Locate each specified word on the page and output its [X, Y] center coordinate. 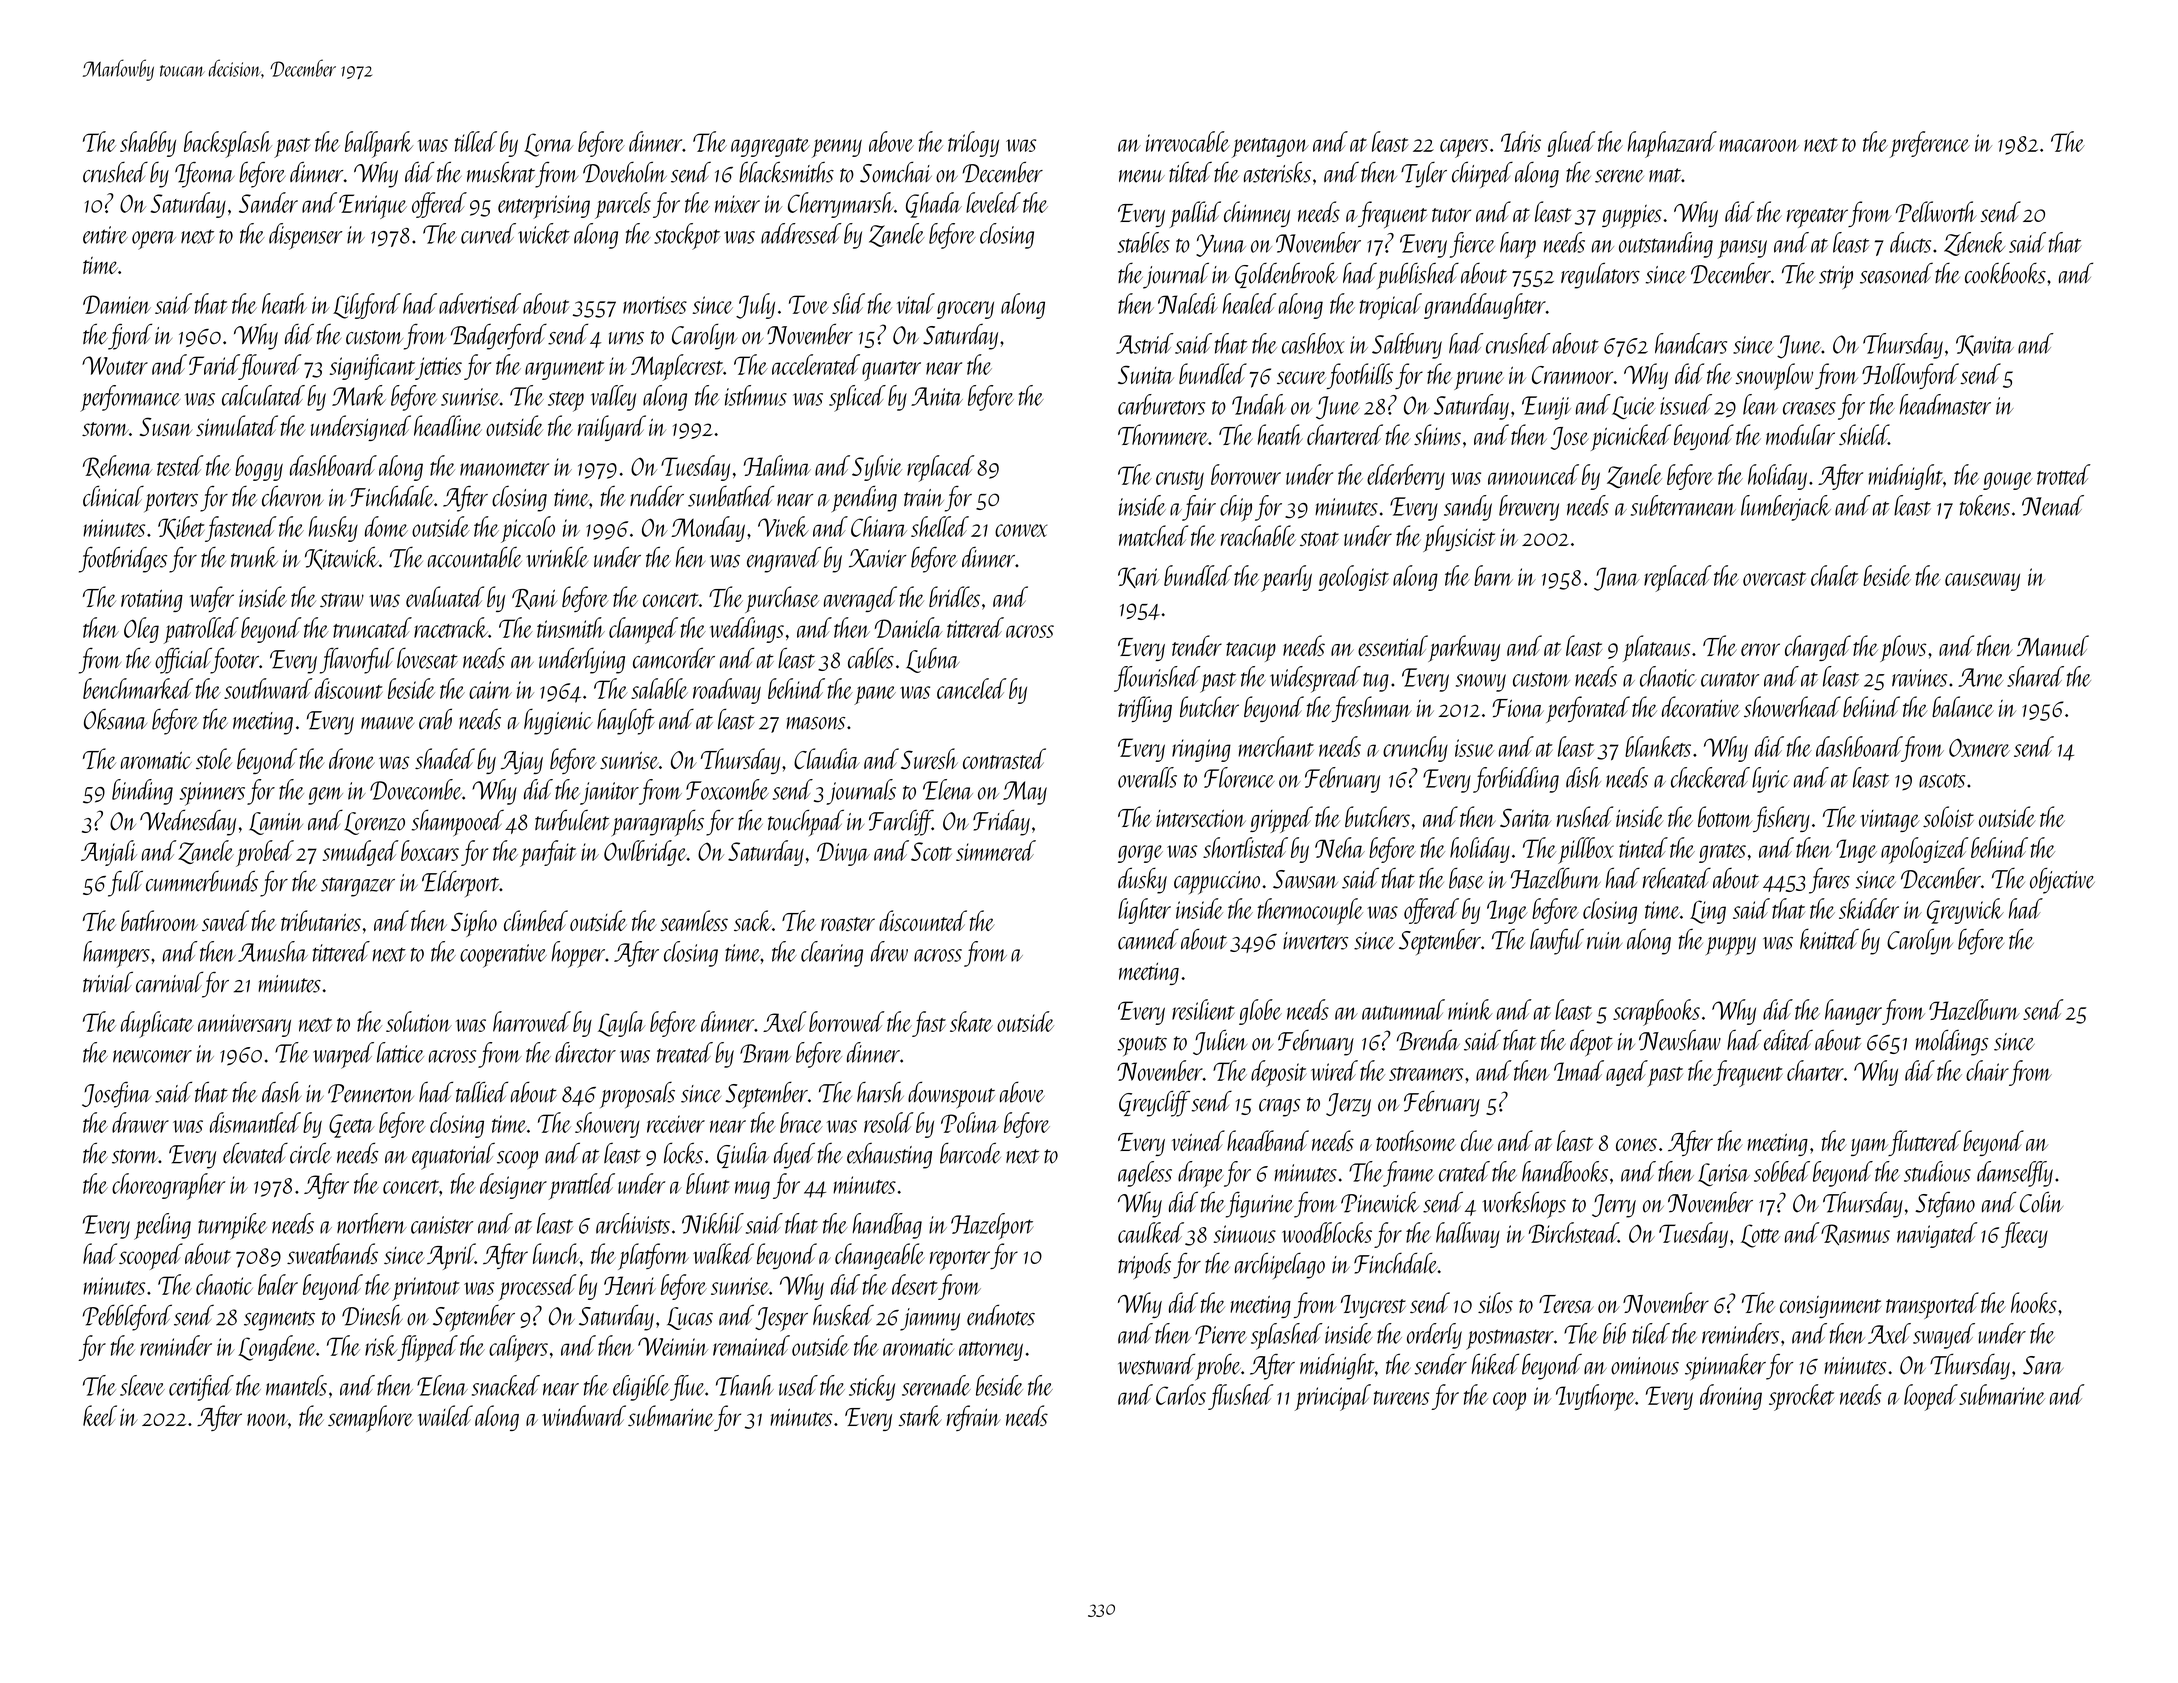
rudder [657, 496]
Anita [937, 396]
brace [801, 1122]
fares [1829, 881]
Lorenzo [374, 823]
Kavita [1985, 345]
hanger [1853, 1012]
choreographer [168, 1186]
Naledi [1188, 303]
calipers [518, 1348]
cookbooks [2005, 273]
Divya [843, 854]
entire [105, 235]
